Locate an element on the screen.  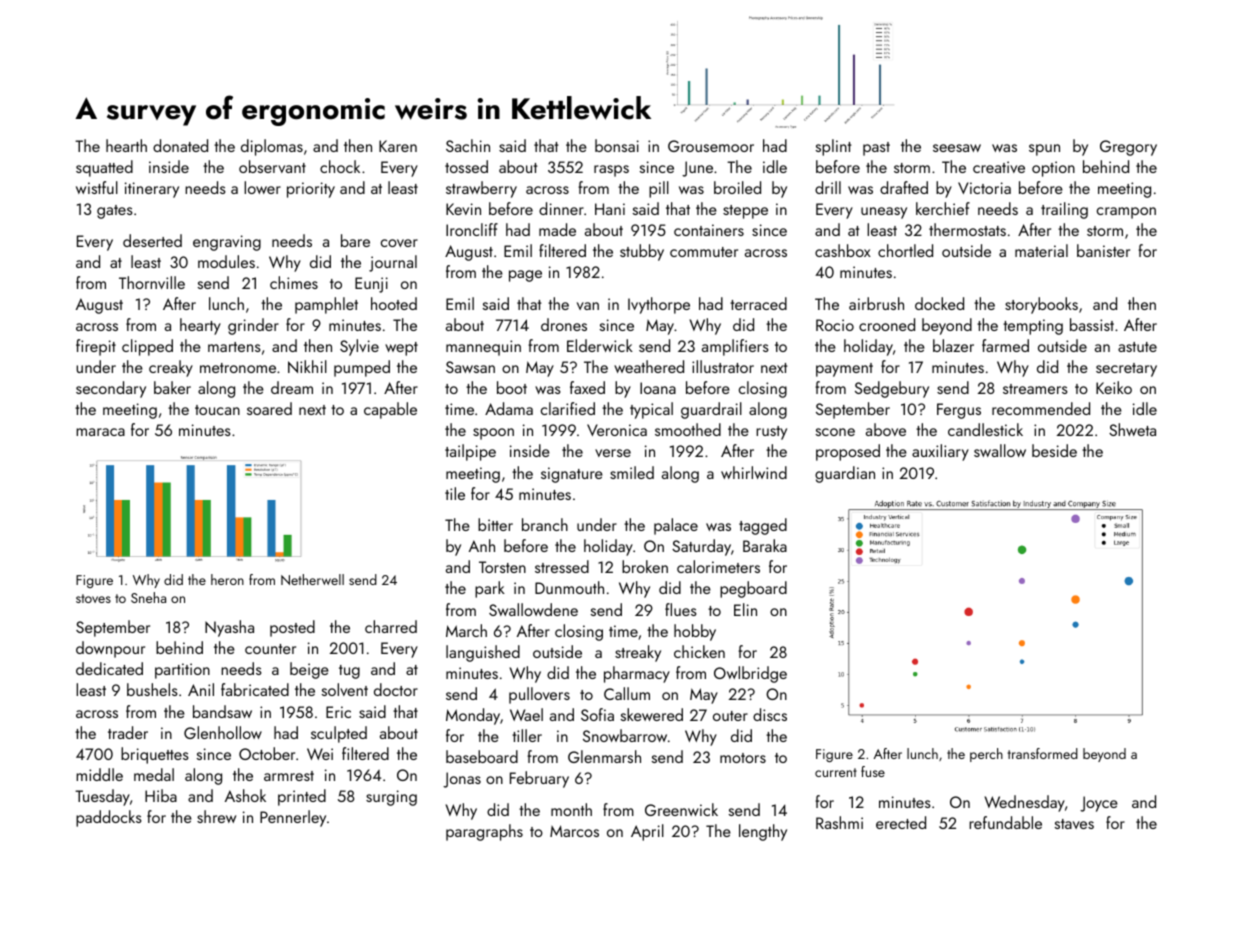
Greenwick is located at coordinates (681, 809).
